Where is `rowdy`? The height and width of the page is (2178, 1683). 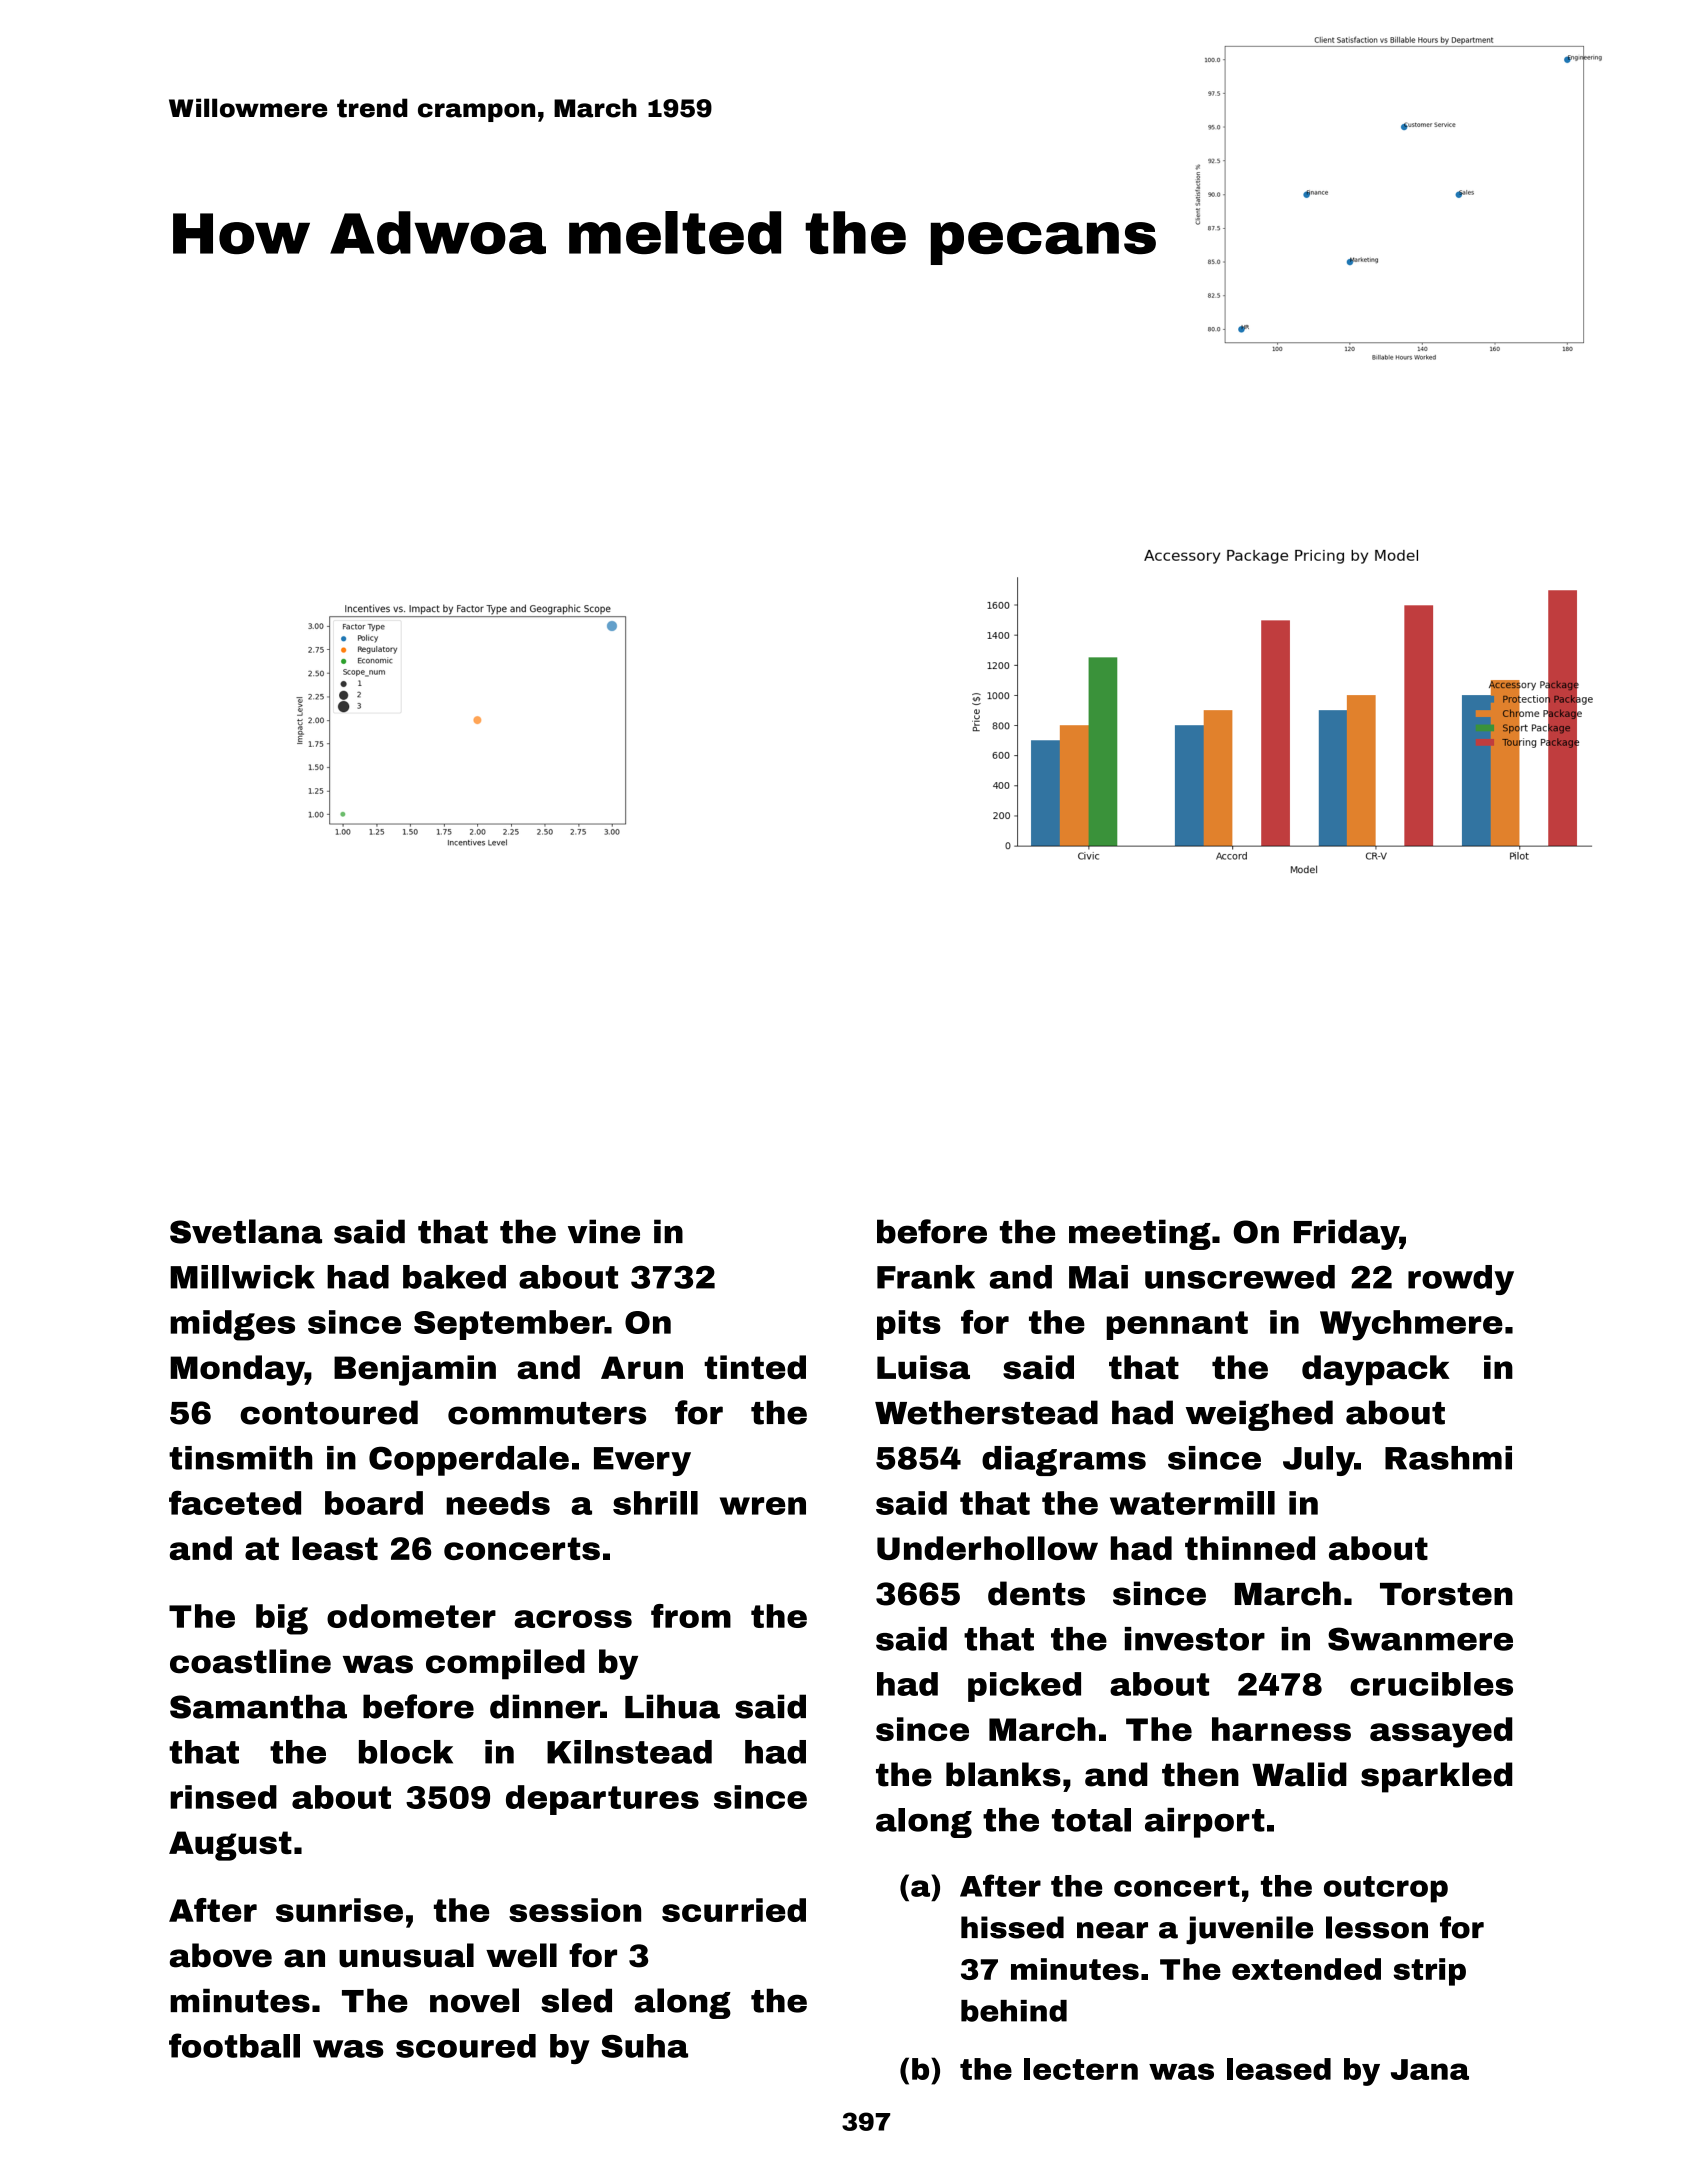
rowdy is located at coordinates (1461, 1280).
